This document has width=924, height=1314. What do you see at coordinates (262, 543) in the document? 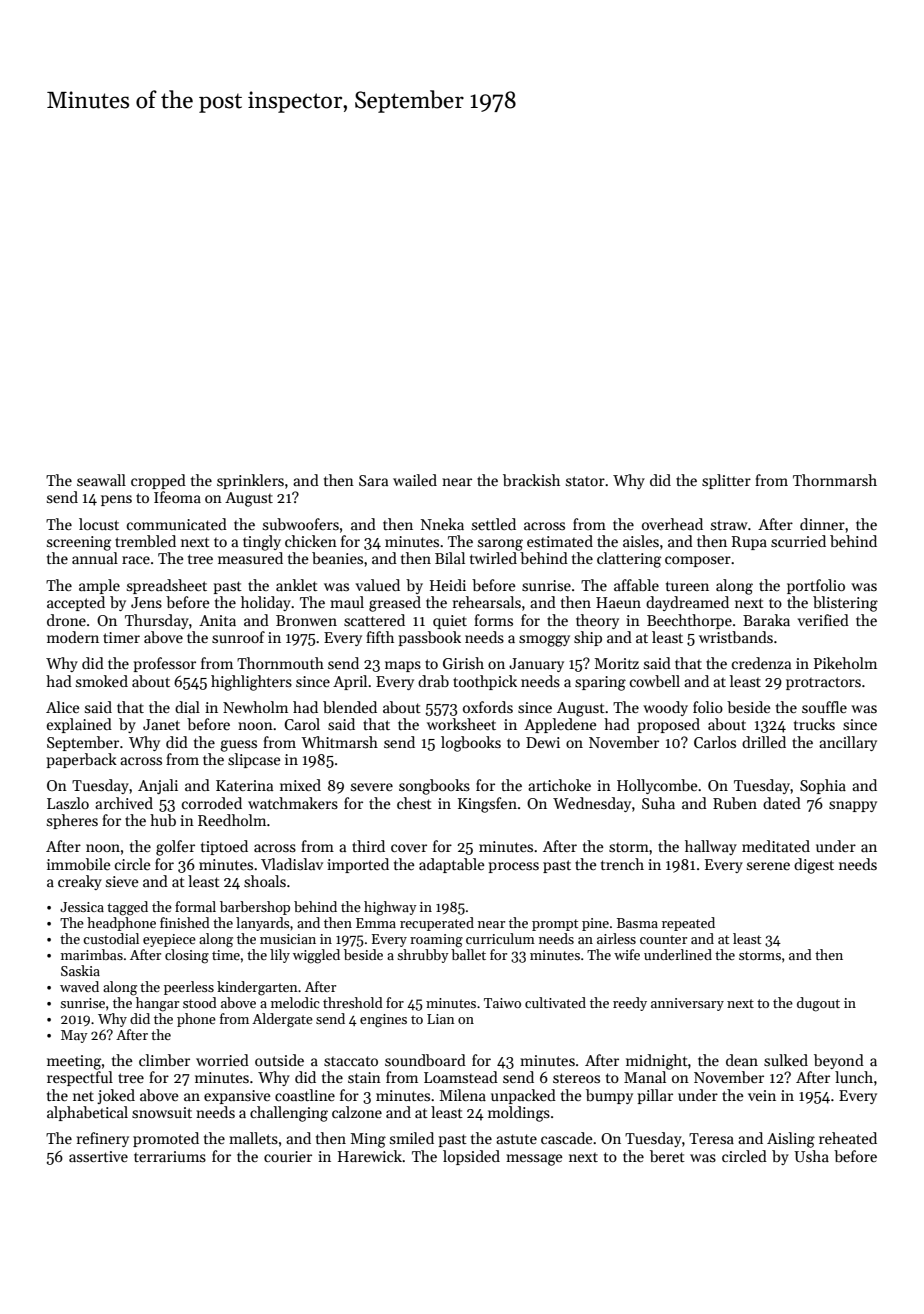
I see `tingly` at bounding box center [262, 543].
